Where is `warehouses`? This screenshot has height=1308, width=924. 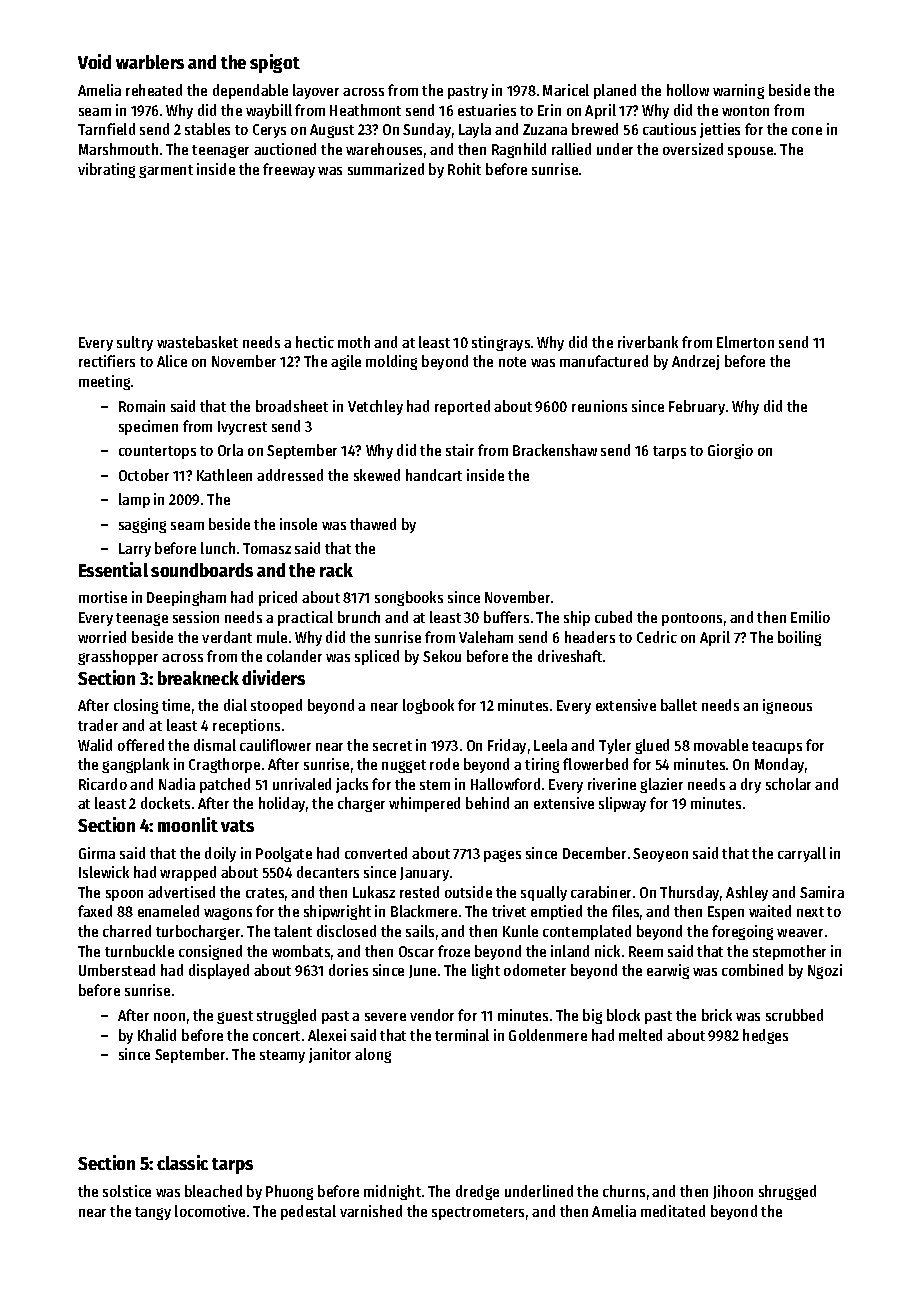
warehouses is located at coordinates (384, 149).
